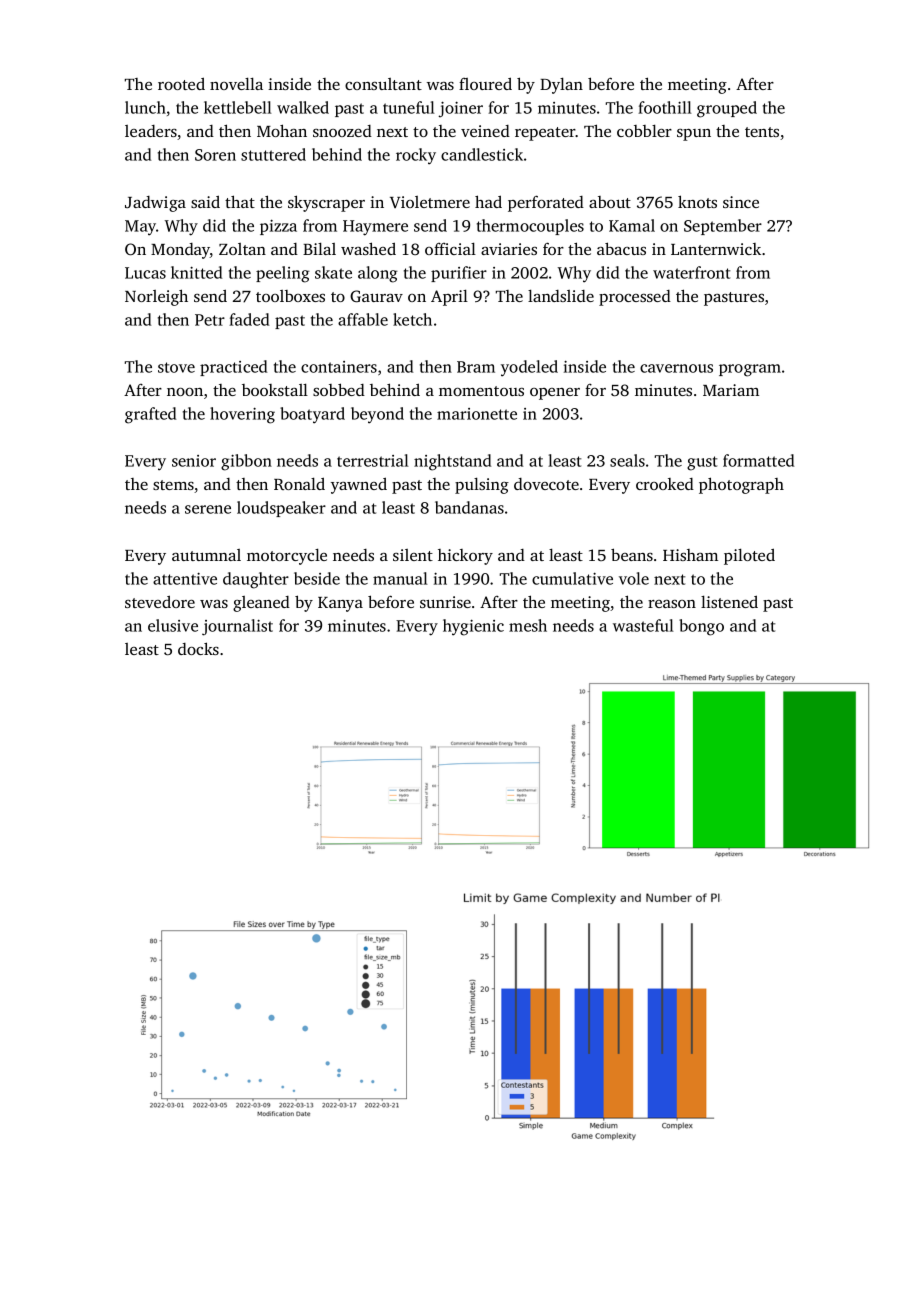  What do you see at coordinates (383, 84) in the screenshot?
I see `consultant` at bounding box center [383, 84].
